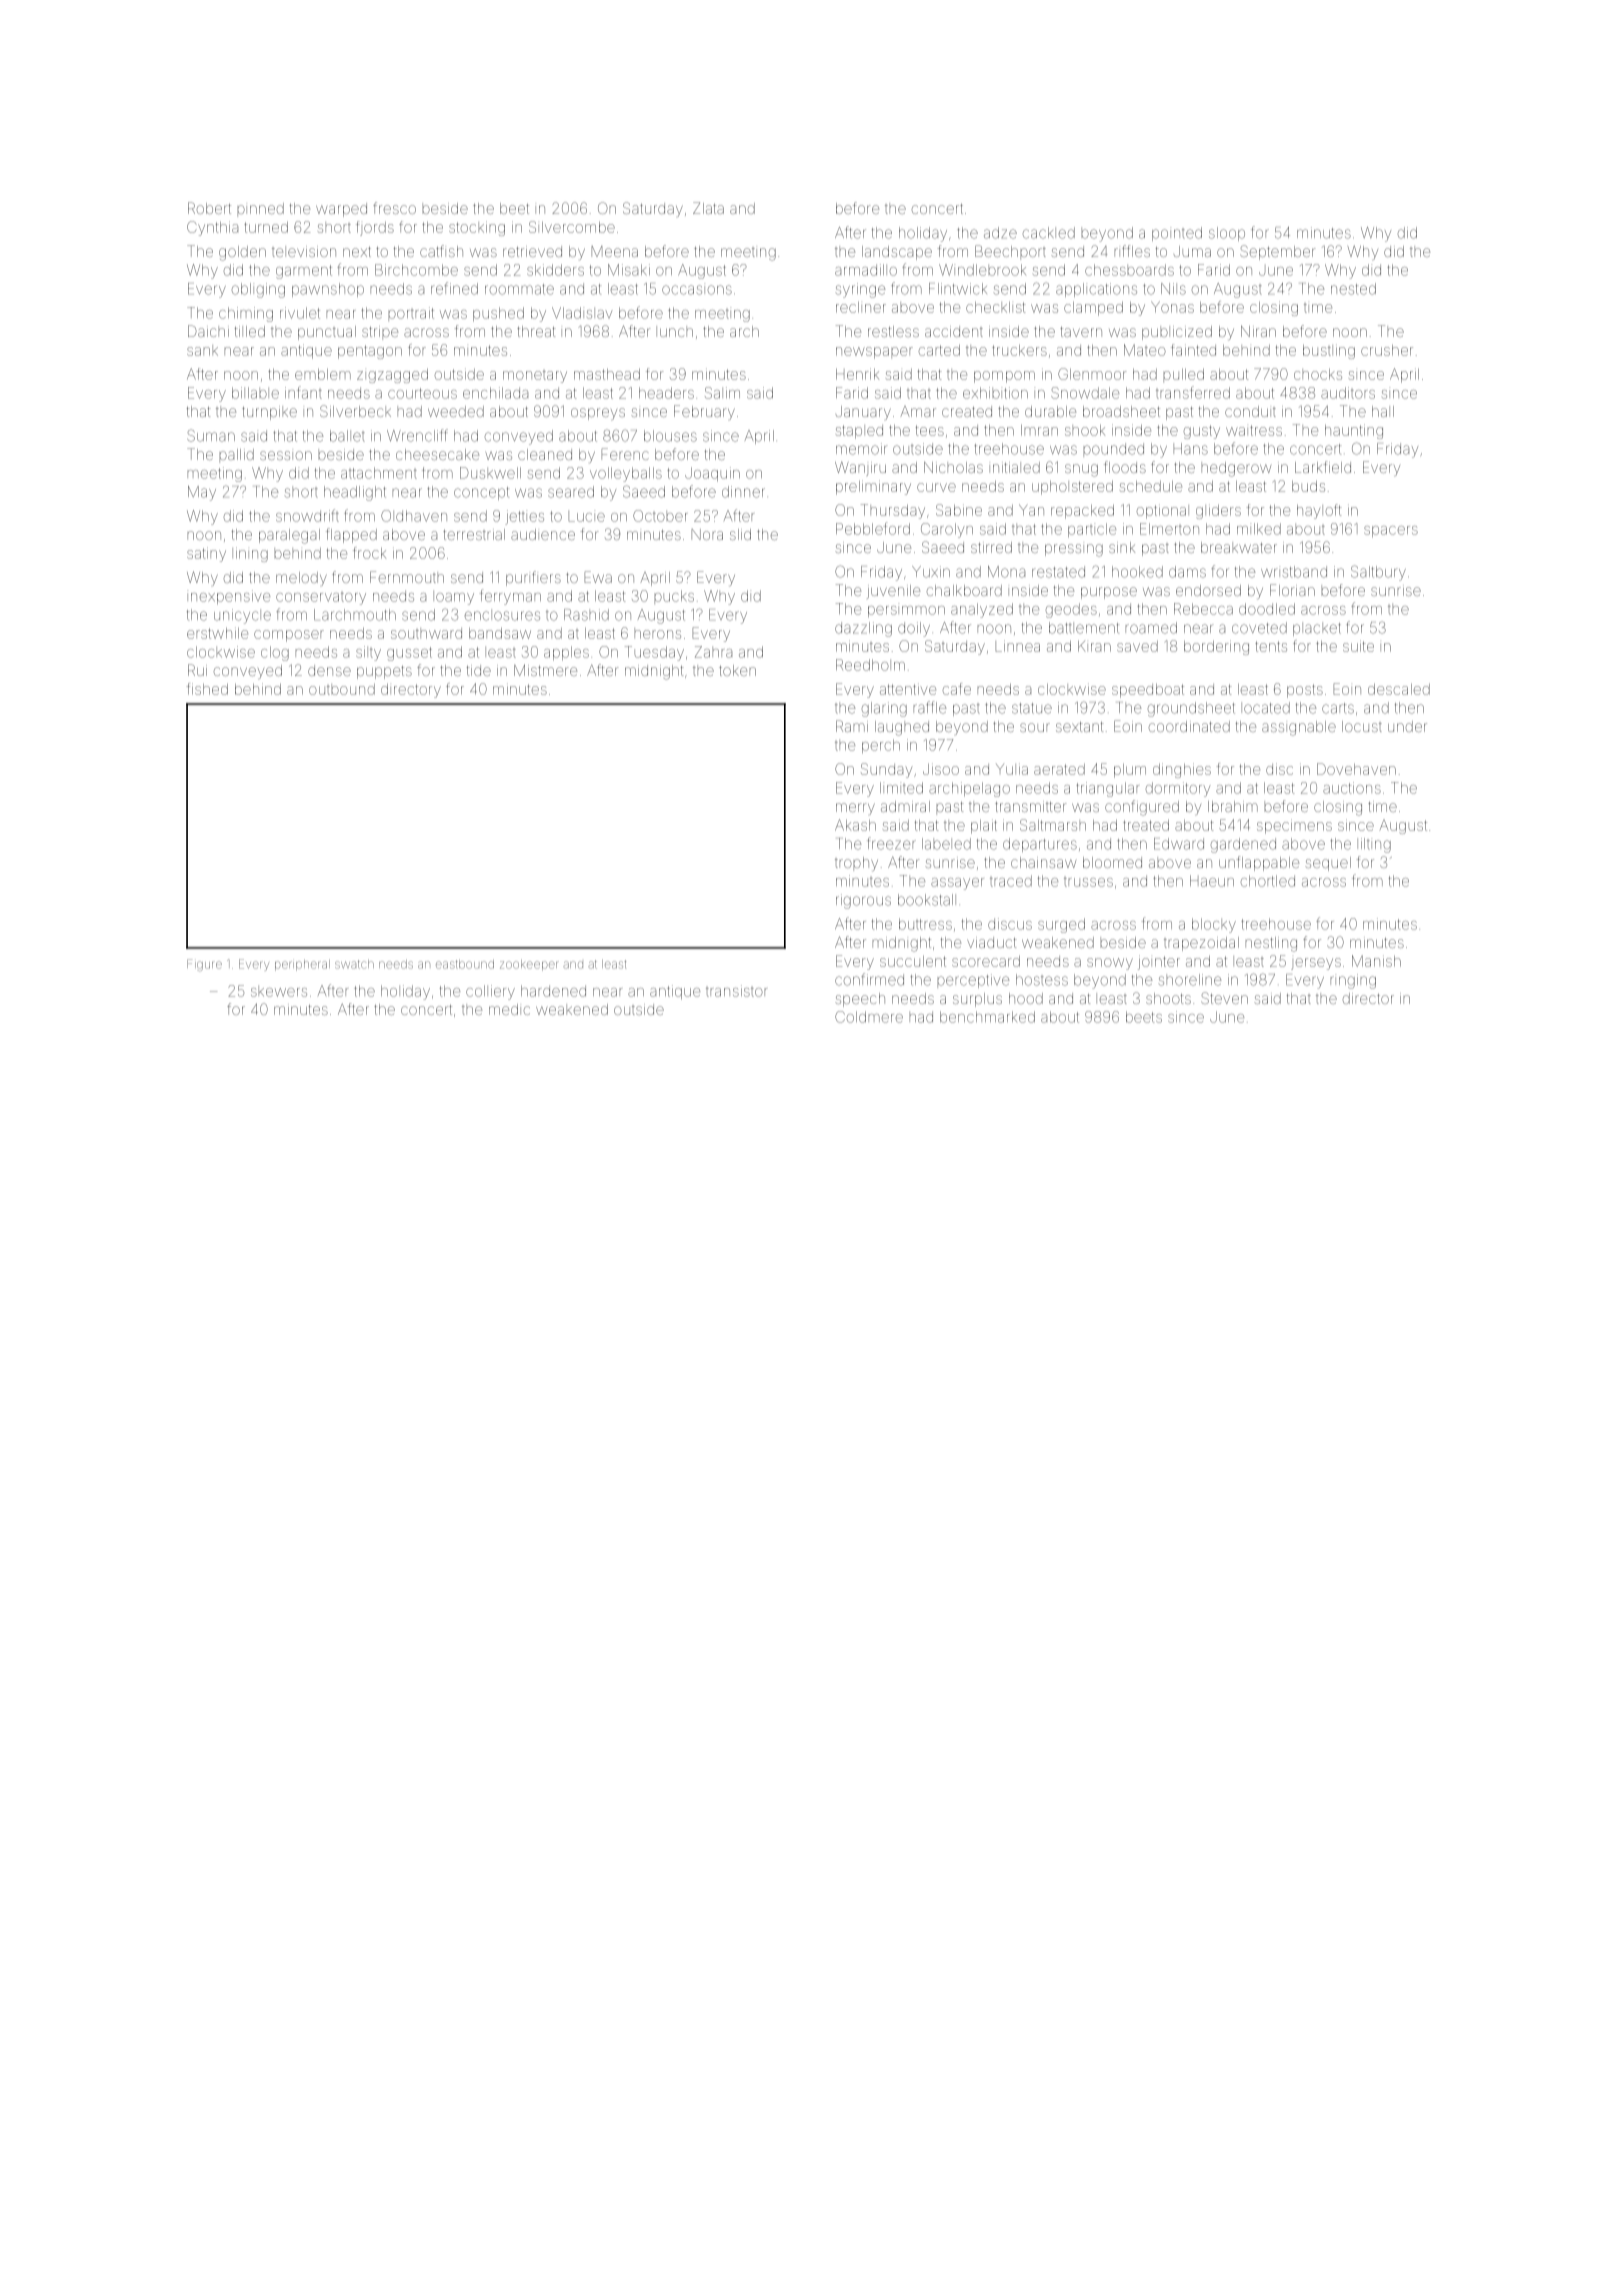 The height and width of the screenshot is (2292, 1620). I want to click on stocking, so click(477, 228).
